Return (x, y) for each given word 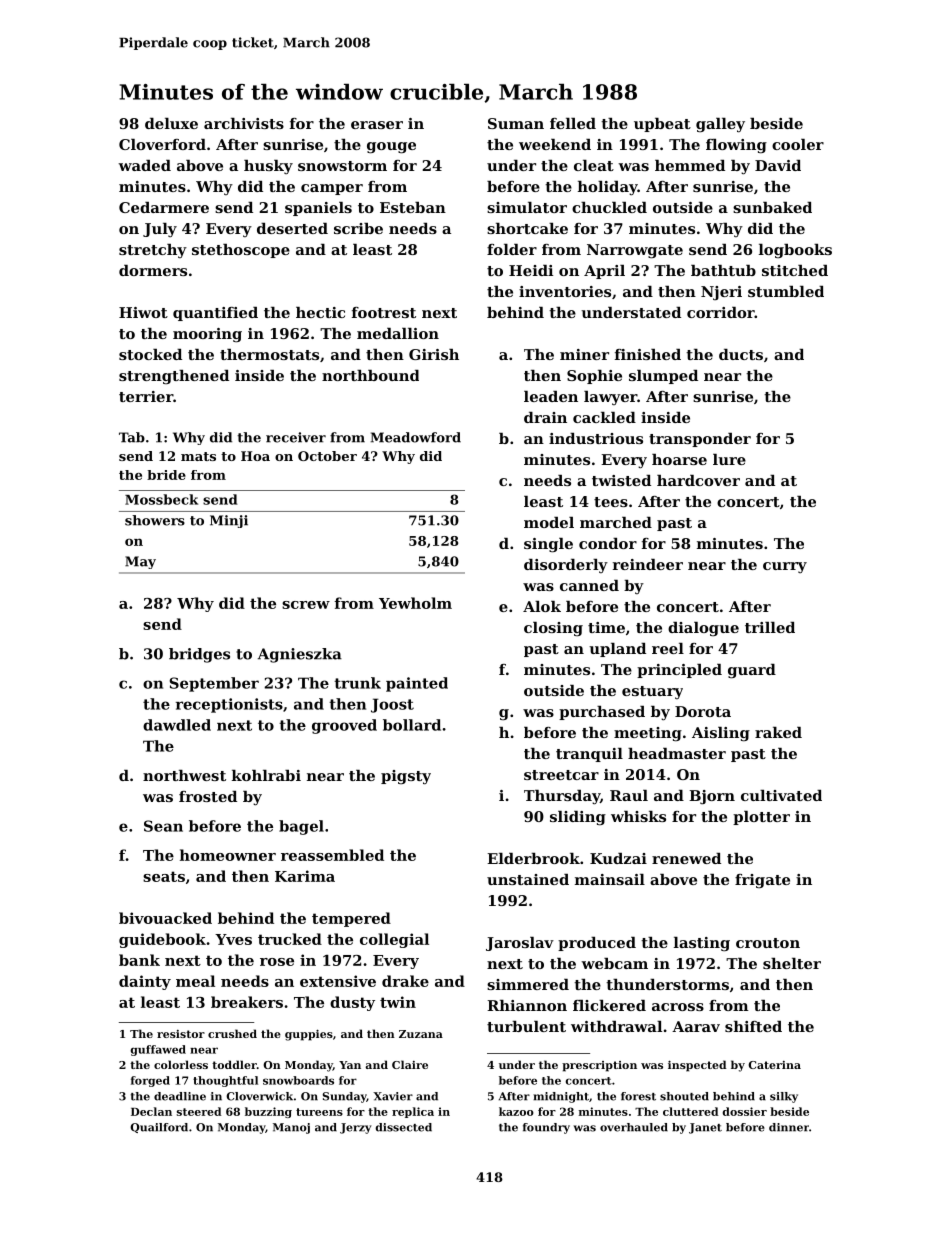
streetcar (561, 775)
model (549, 522)
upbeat (662, 125)
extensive (338, 981)
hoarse (679, 459)
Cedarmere (164, 207)
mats (198, 456)
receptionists (229, 705)
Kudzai (618, 858)
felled (573, 123)
